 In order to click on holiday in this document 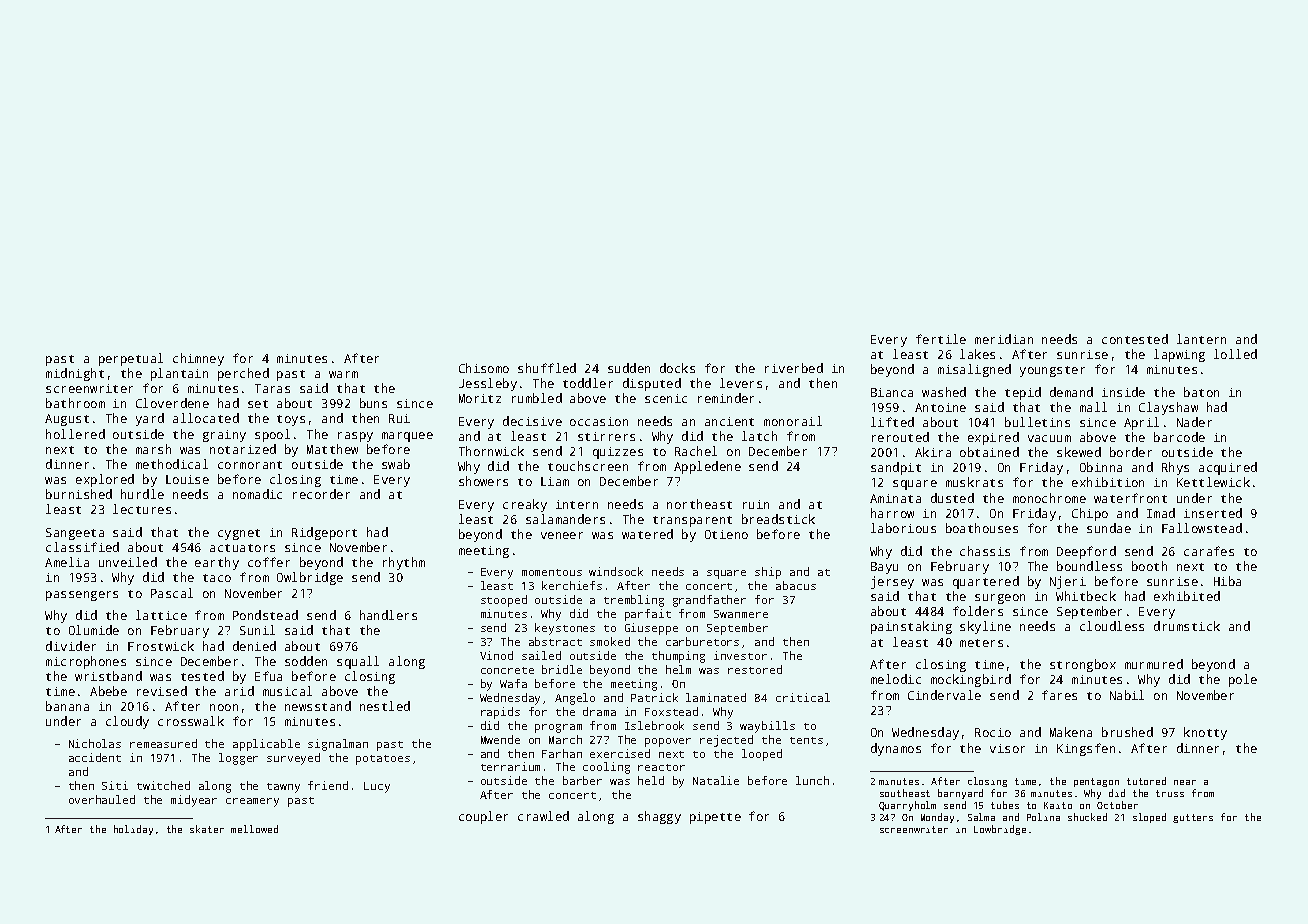, I will do `click(133, 830)`.
